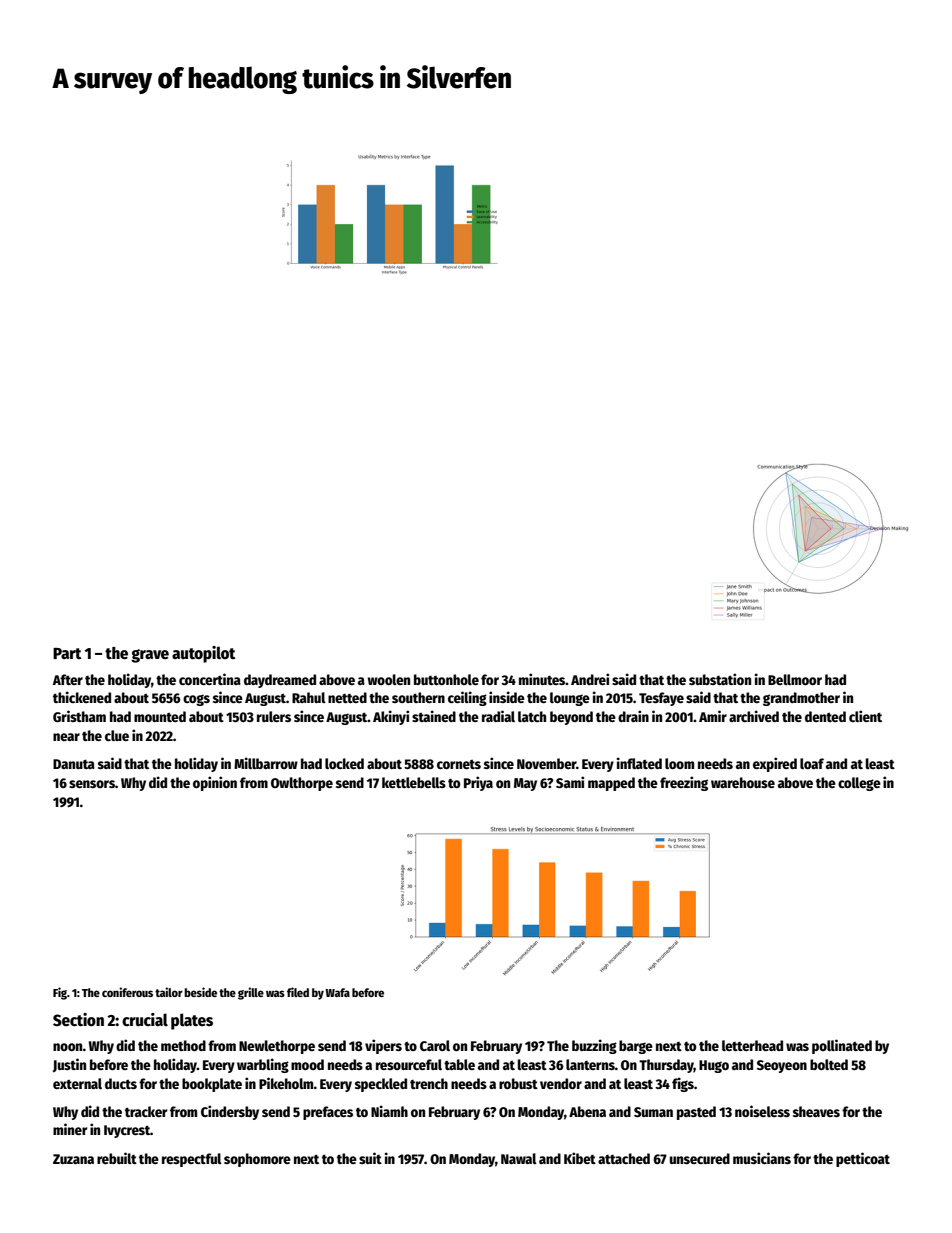 The width and height of the document is (952, 1233). I want to click on drain, so click(633, 716).
